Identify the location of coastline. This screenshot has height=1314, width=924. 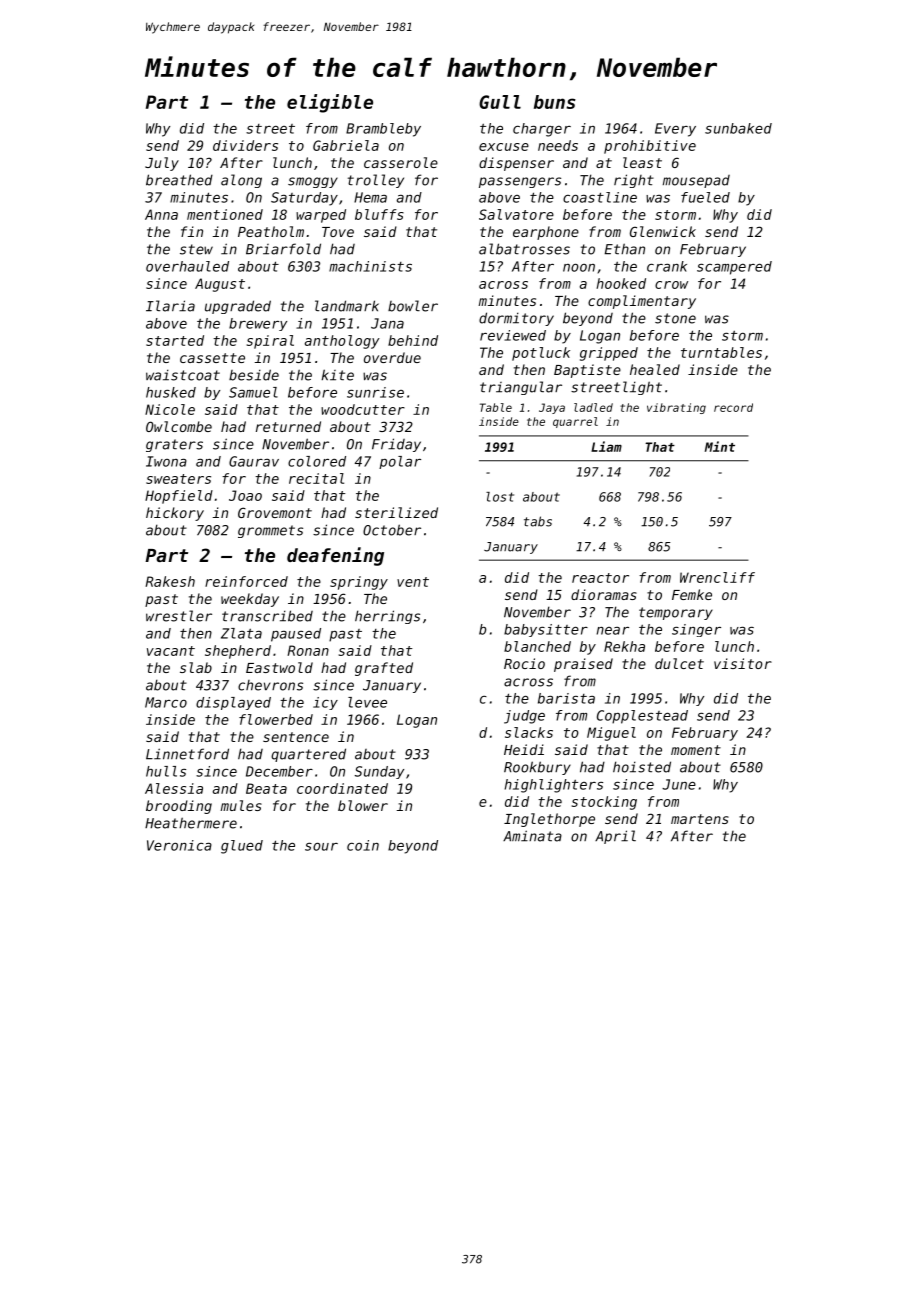
(600, 197).
